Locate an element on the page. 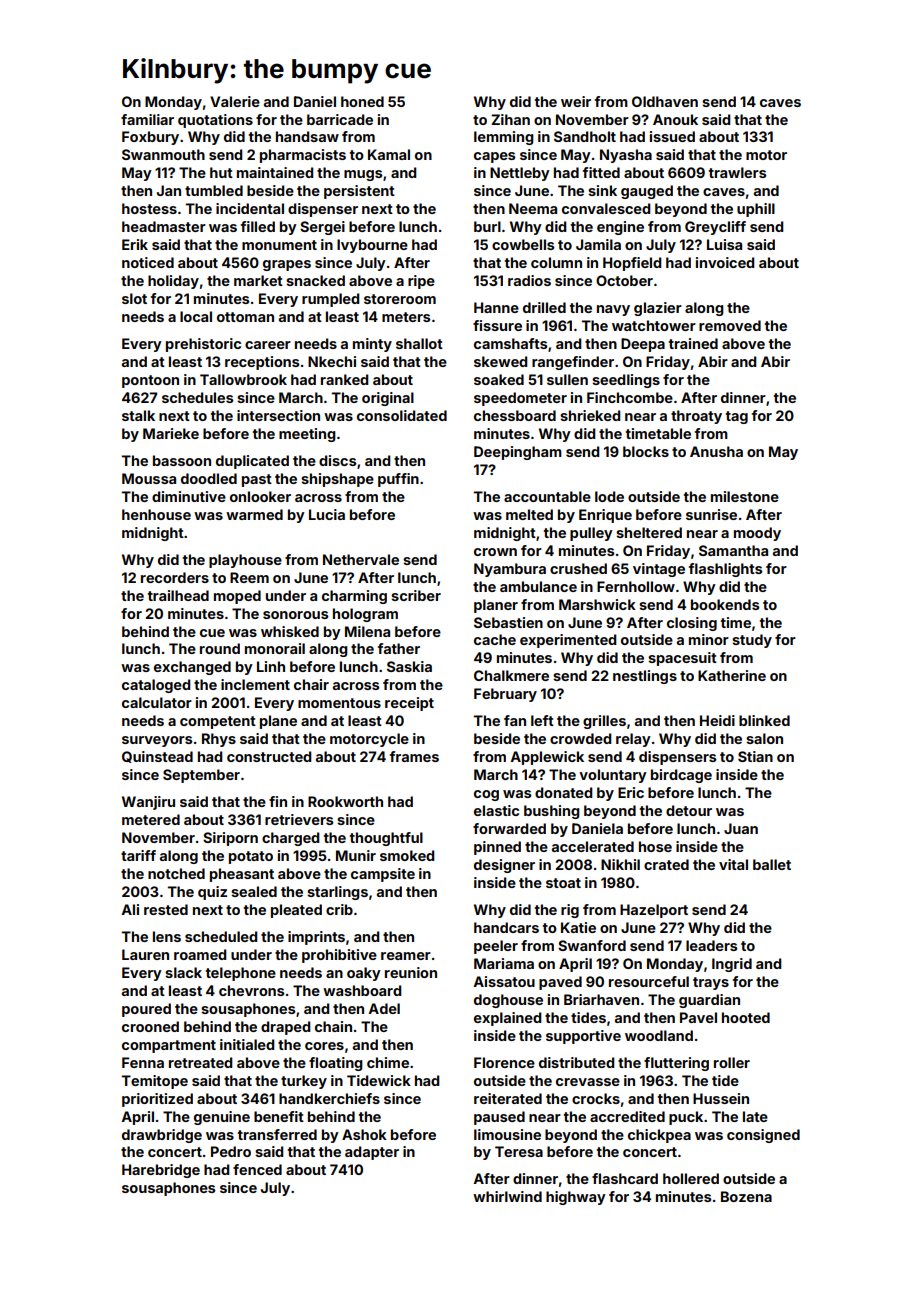  Bozena is located at coordinates (746, 1196).
